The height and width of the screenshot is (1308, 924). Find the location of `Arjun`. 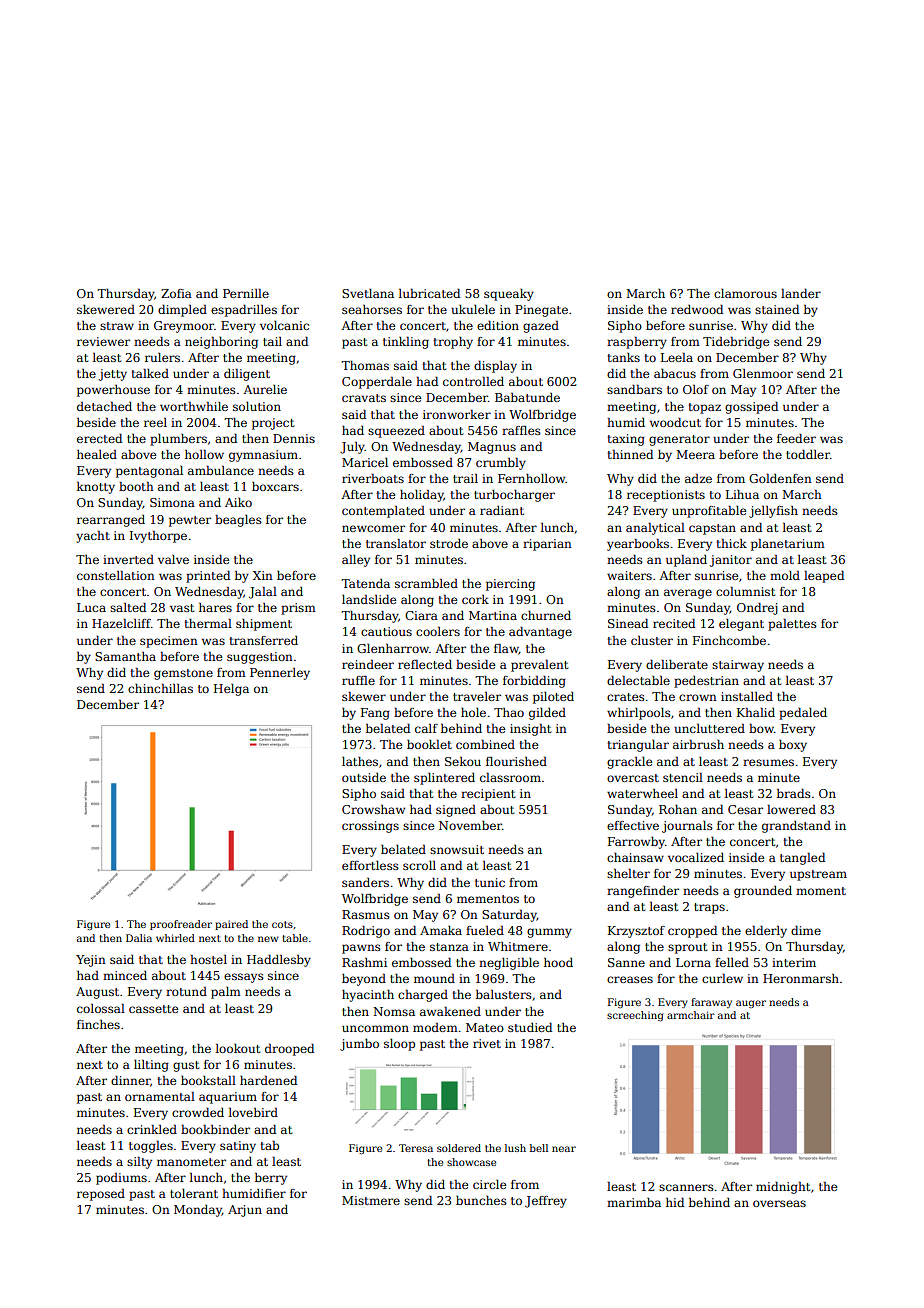

Arjun is located at coordinates (245, 1211).
